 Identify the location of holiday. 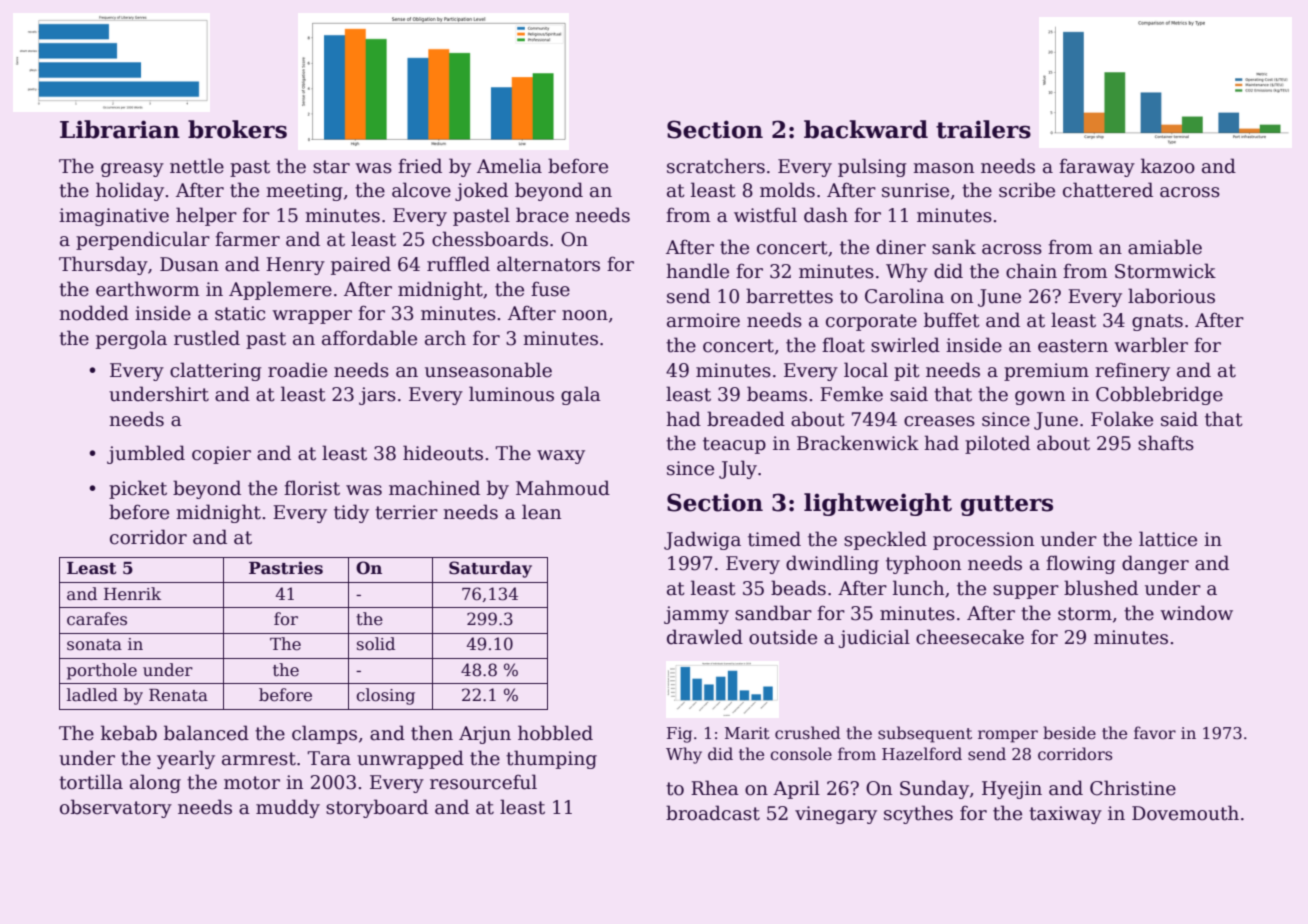
(130, 191).
